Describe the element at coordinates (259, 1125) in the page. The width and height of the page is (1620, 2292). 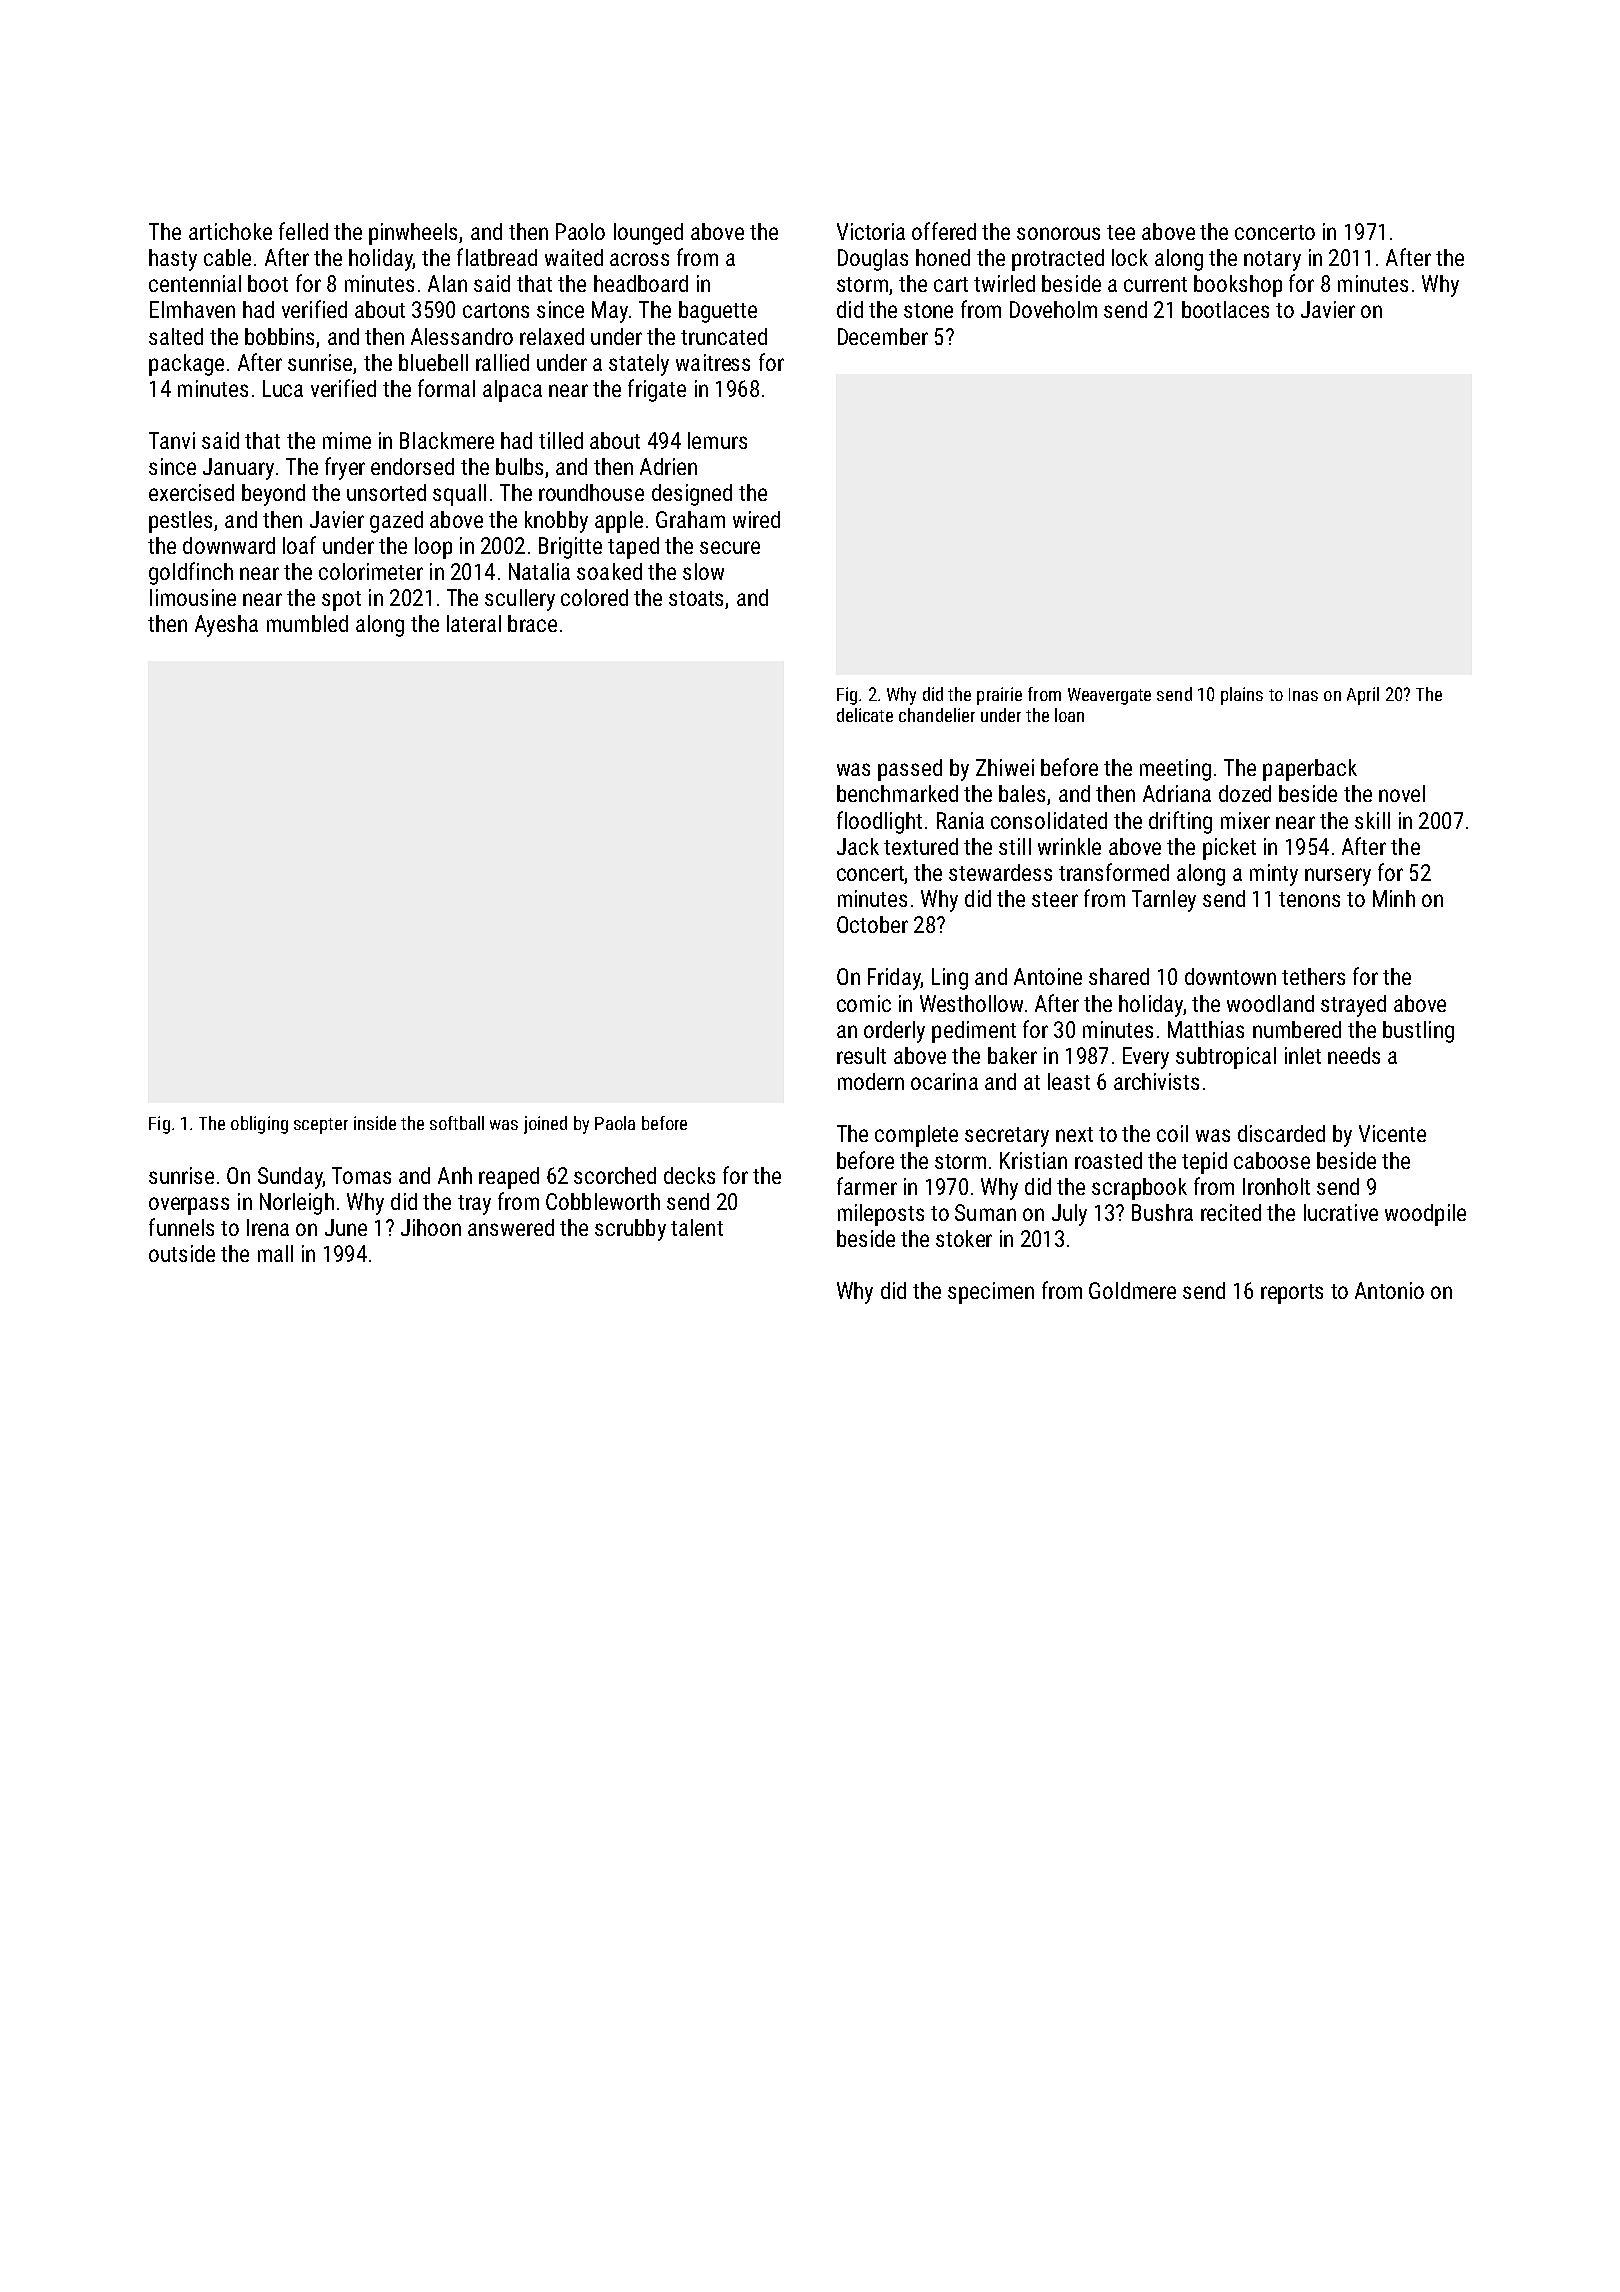
I see `obliging` at that location.
